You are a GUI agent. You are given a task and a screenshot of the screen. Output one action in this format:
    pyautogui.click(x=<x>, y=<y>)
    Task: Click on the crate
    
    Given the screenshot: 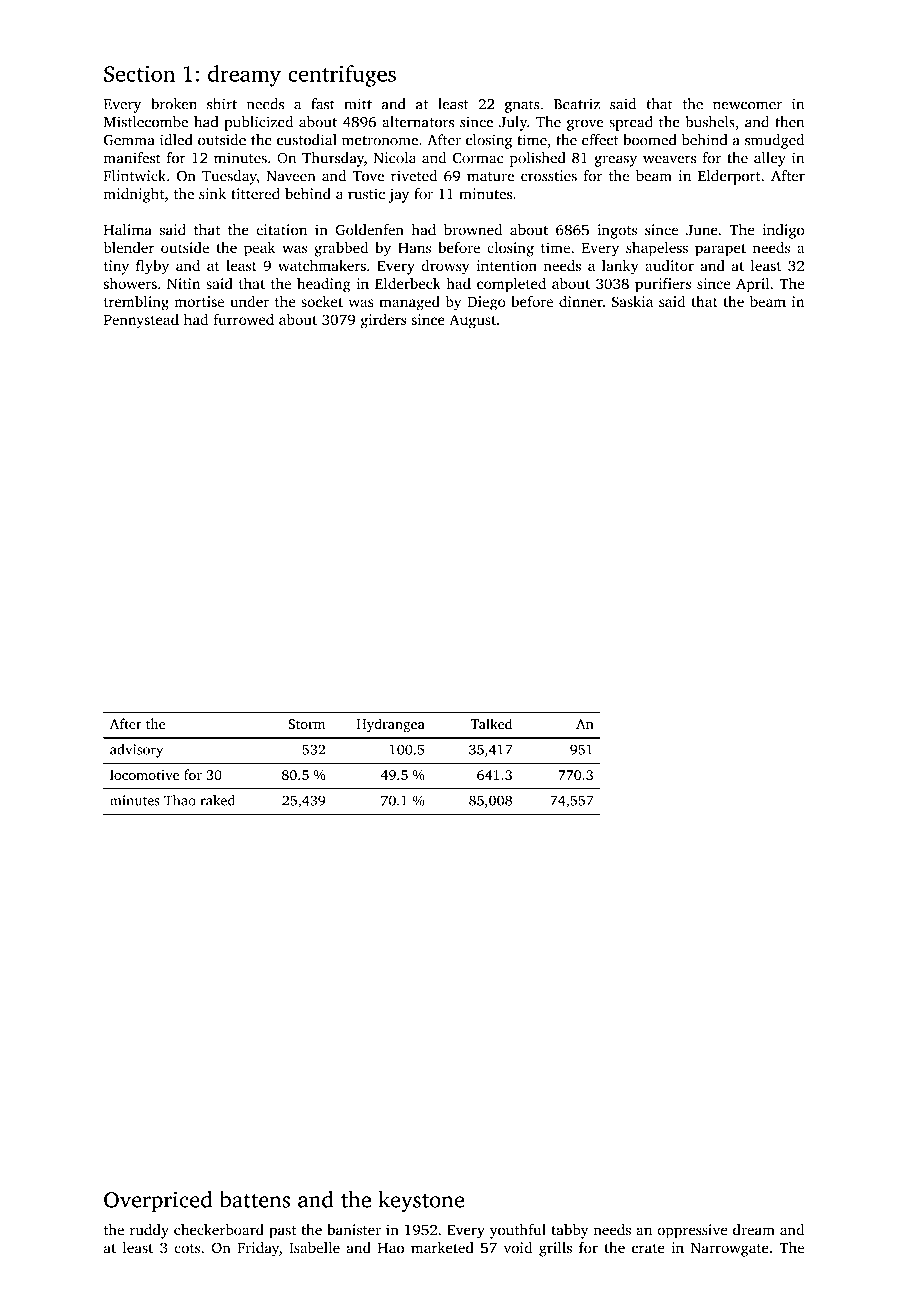 What is the action you would take?
    pyautogui.click(x=648, y=1248)
